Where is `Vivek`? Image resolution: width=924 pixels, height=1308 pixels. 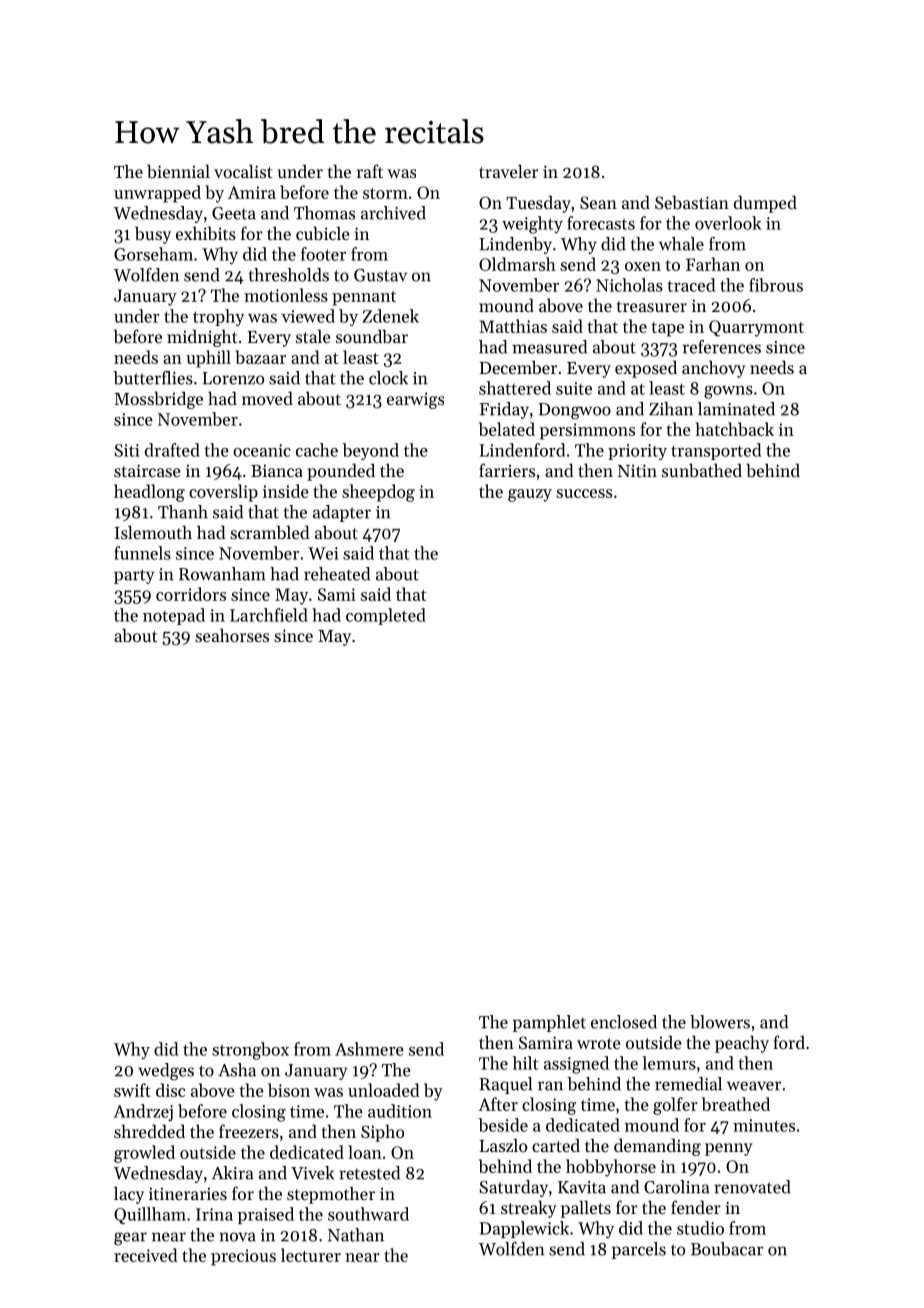
Vivek is located at coordinates (312, 1173).
